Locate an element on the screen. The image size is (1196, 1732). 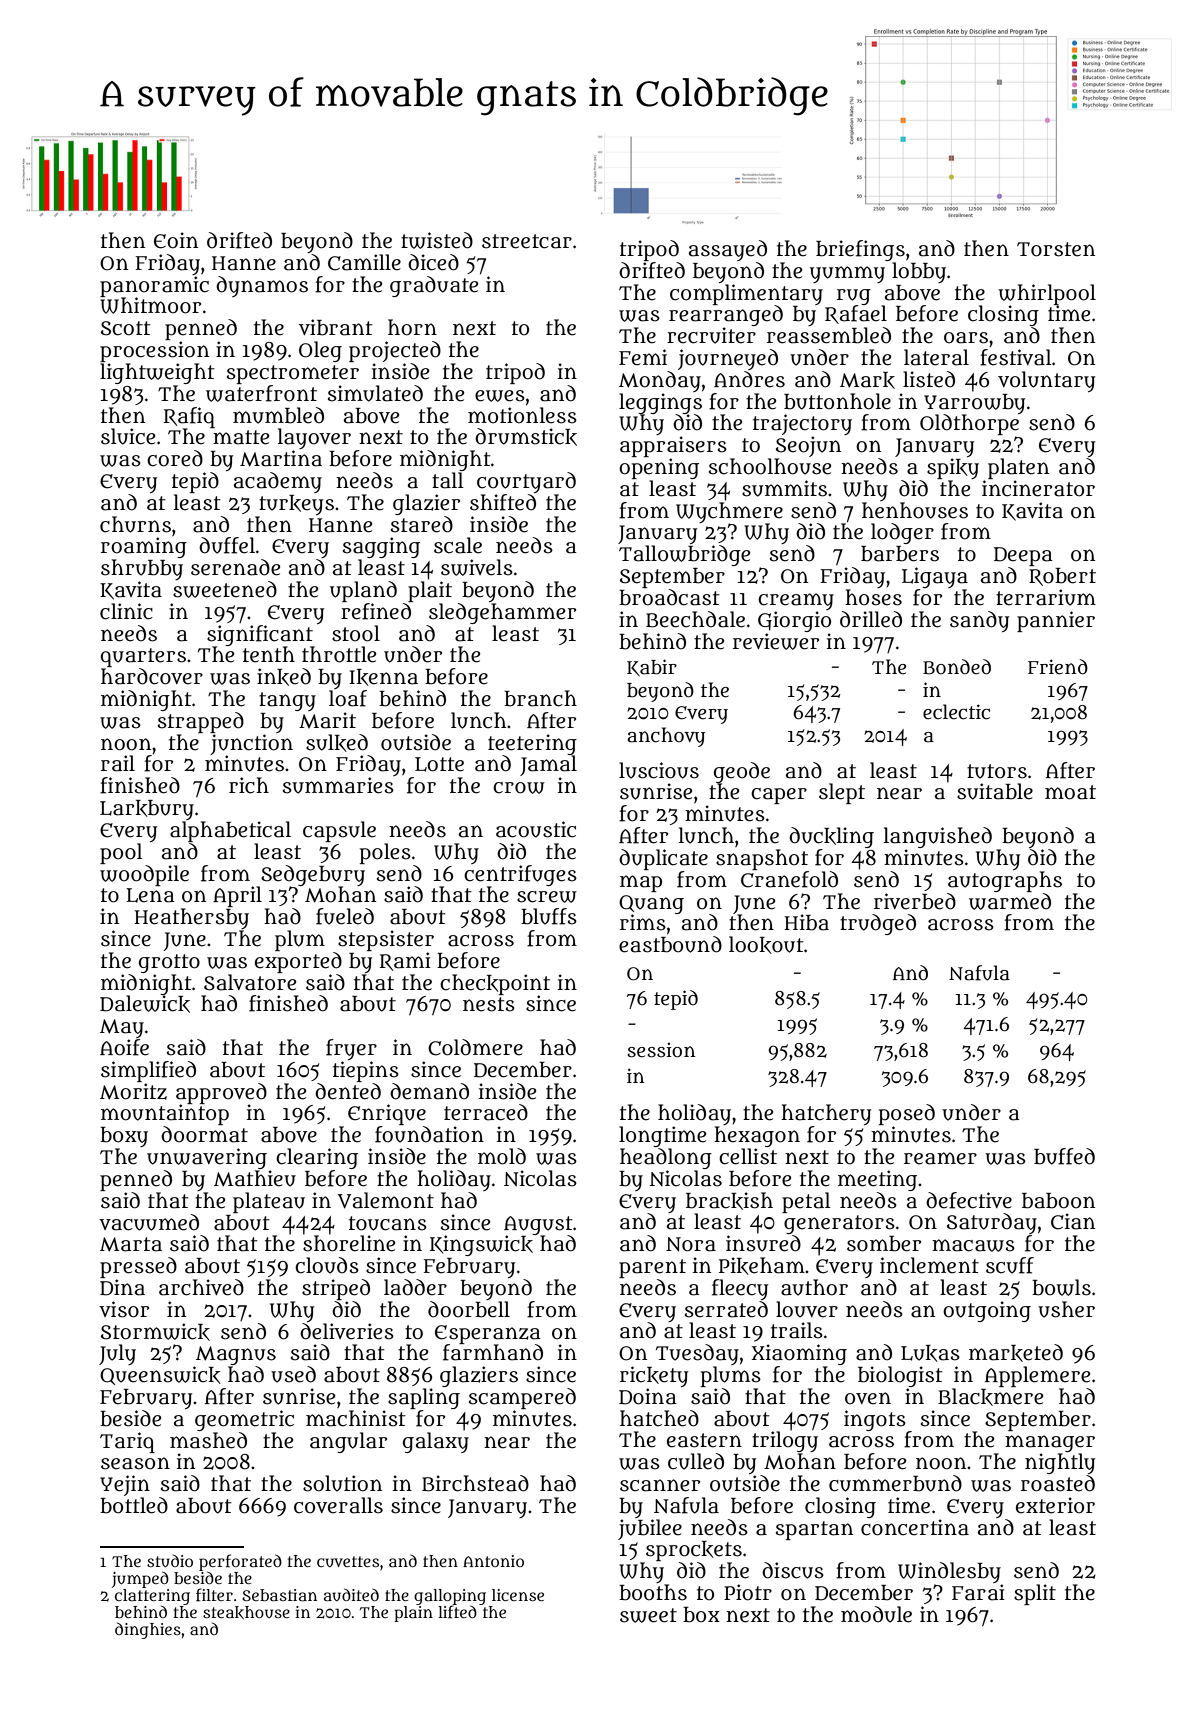
summaries is located at coordinates (338, 785).
